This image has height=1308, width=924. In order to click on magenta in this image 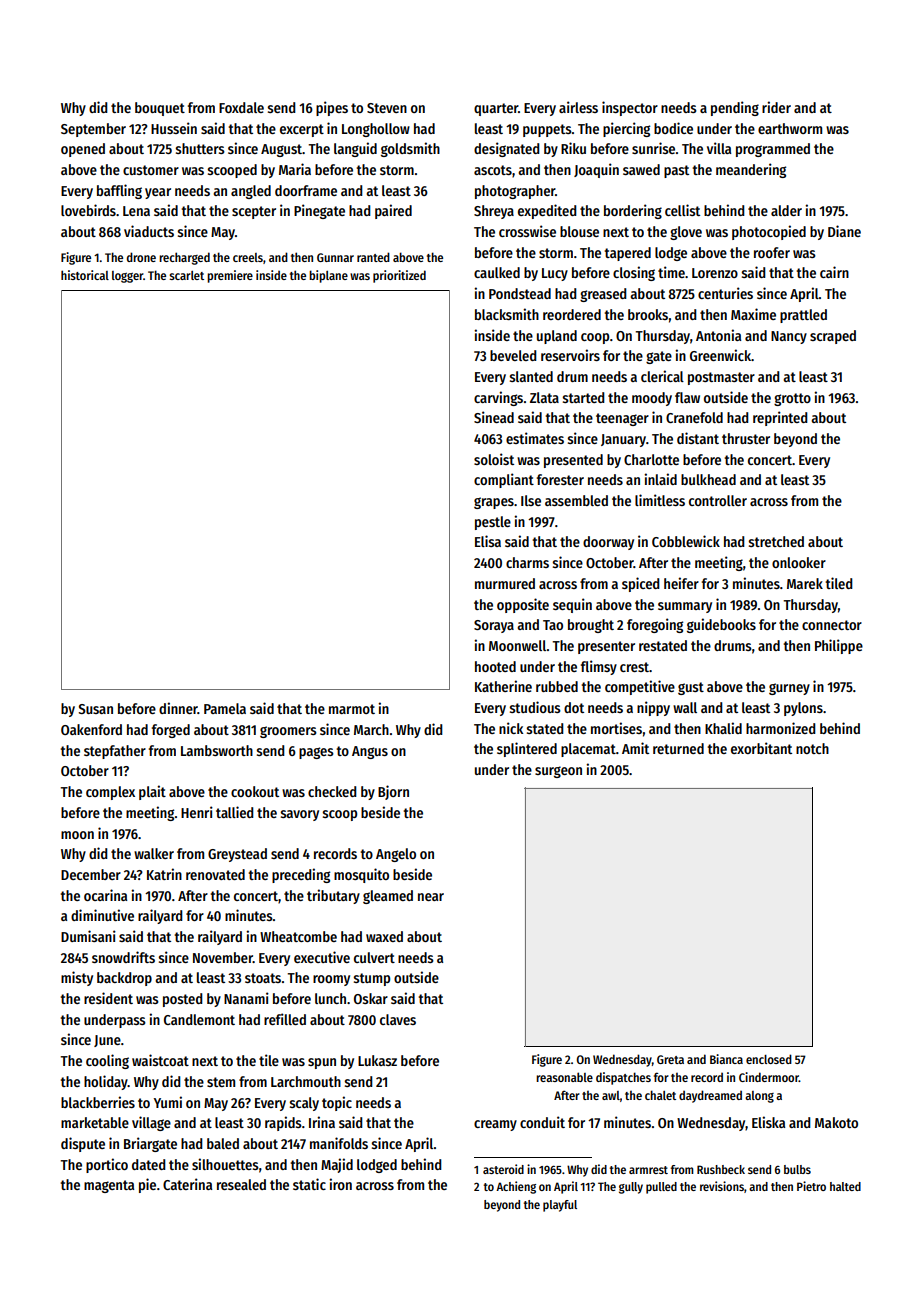, I will do `click(109, 1186)`.
